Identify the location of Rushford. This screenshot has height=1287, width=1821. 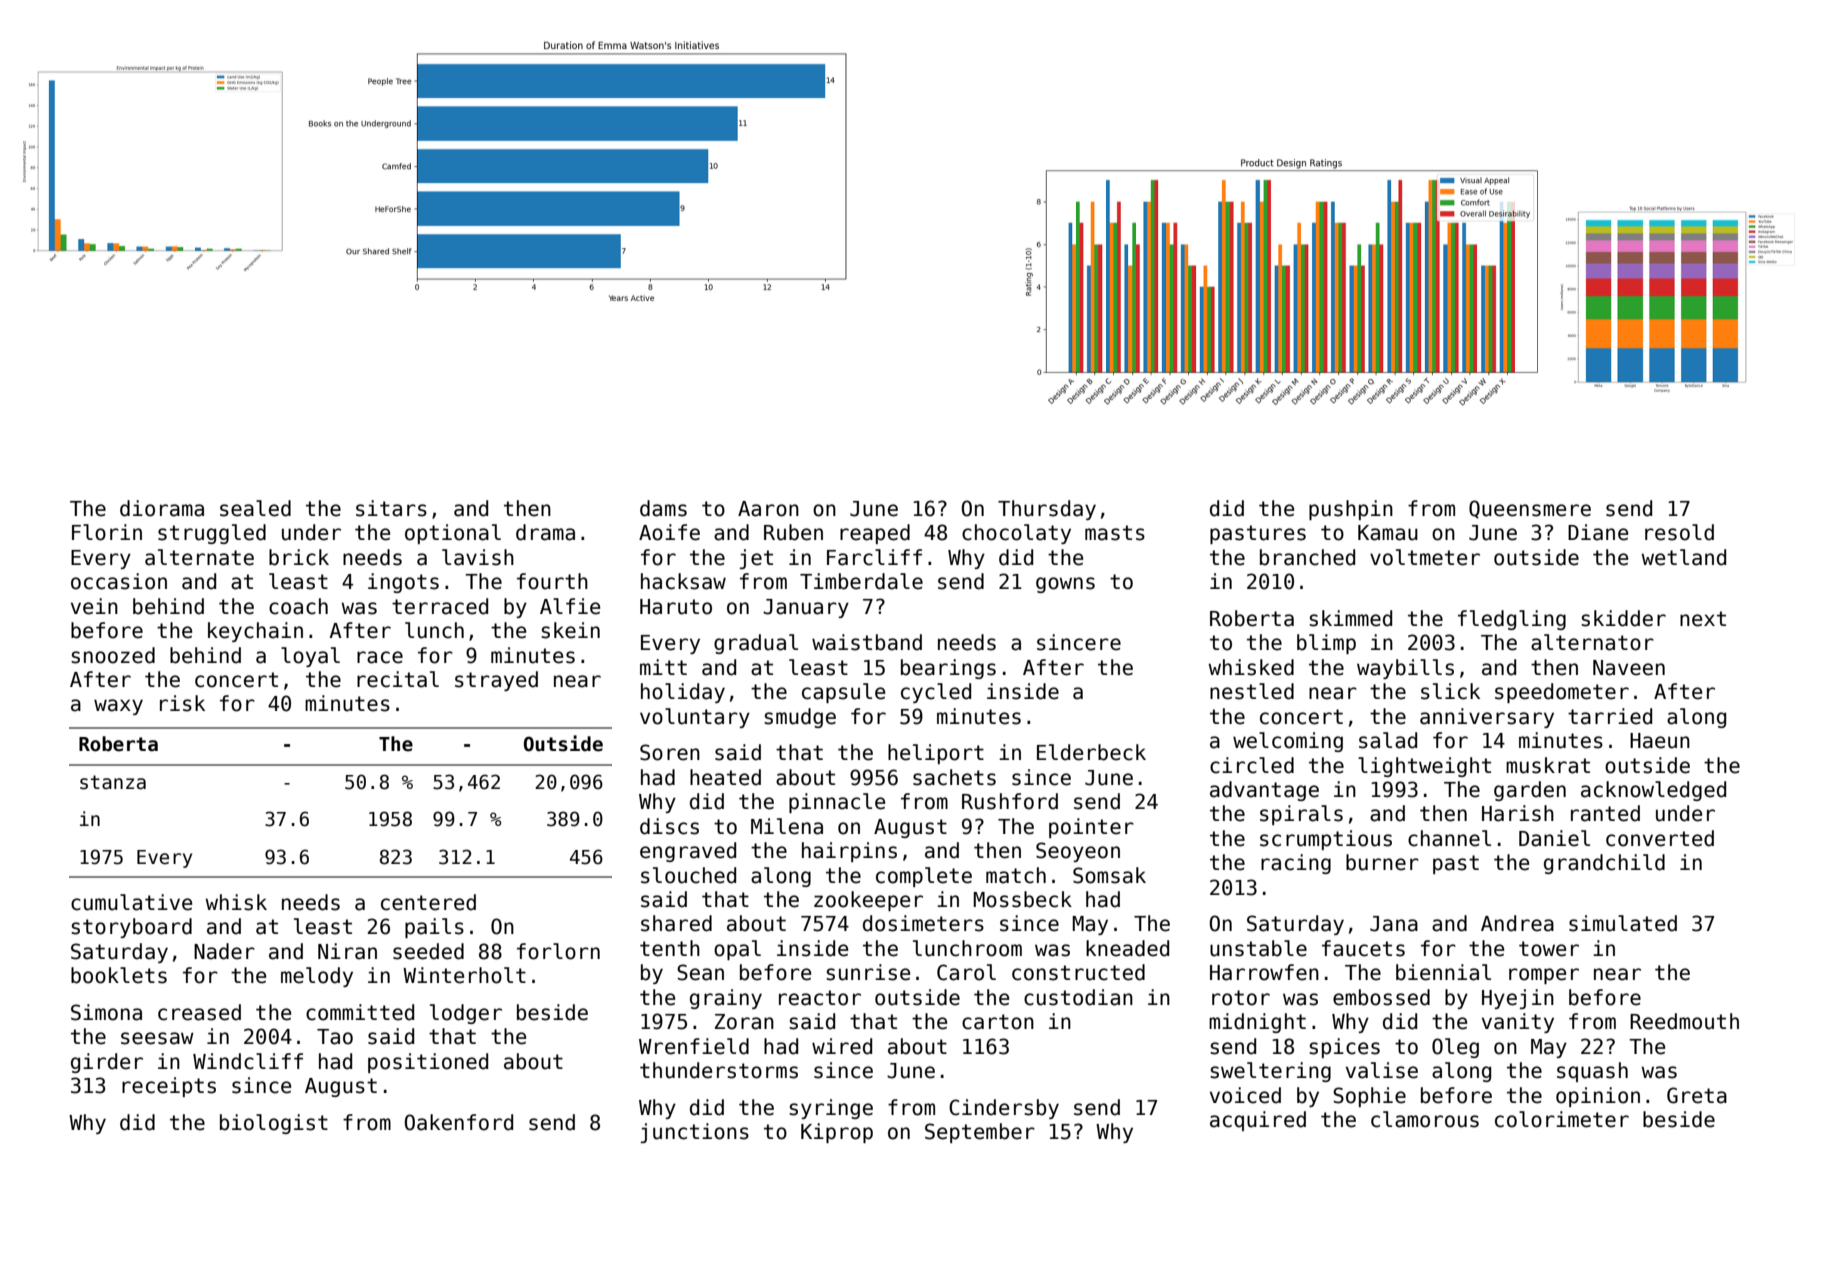
(1010, 801).
